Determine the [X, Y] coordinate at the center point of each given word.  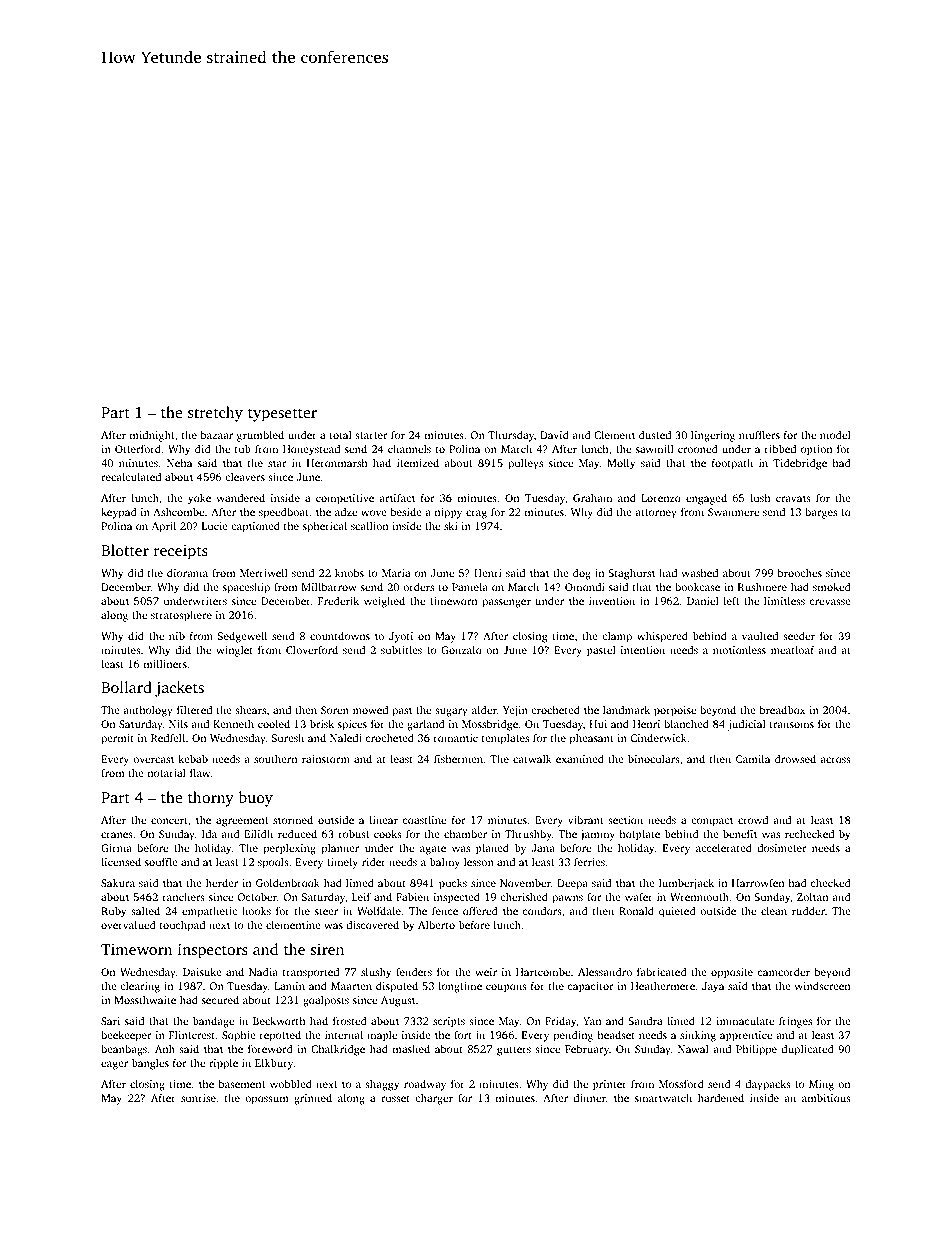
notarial [167, 772]
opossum [267, 1100]
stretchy [215, 414]
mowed [370, 710]
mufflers [759, 435]
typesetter [282, 415]
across [835, 760]
